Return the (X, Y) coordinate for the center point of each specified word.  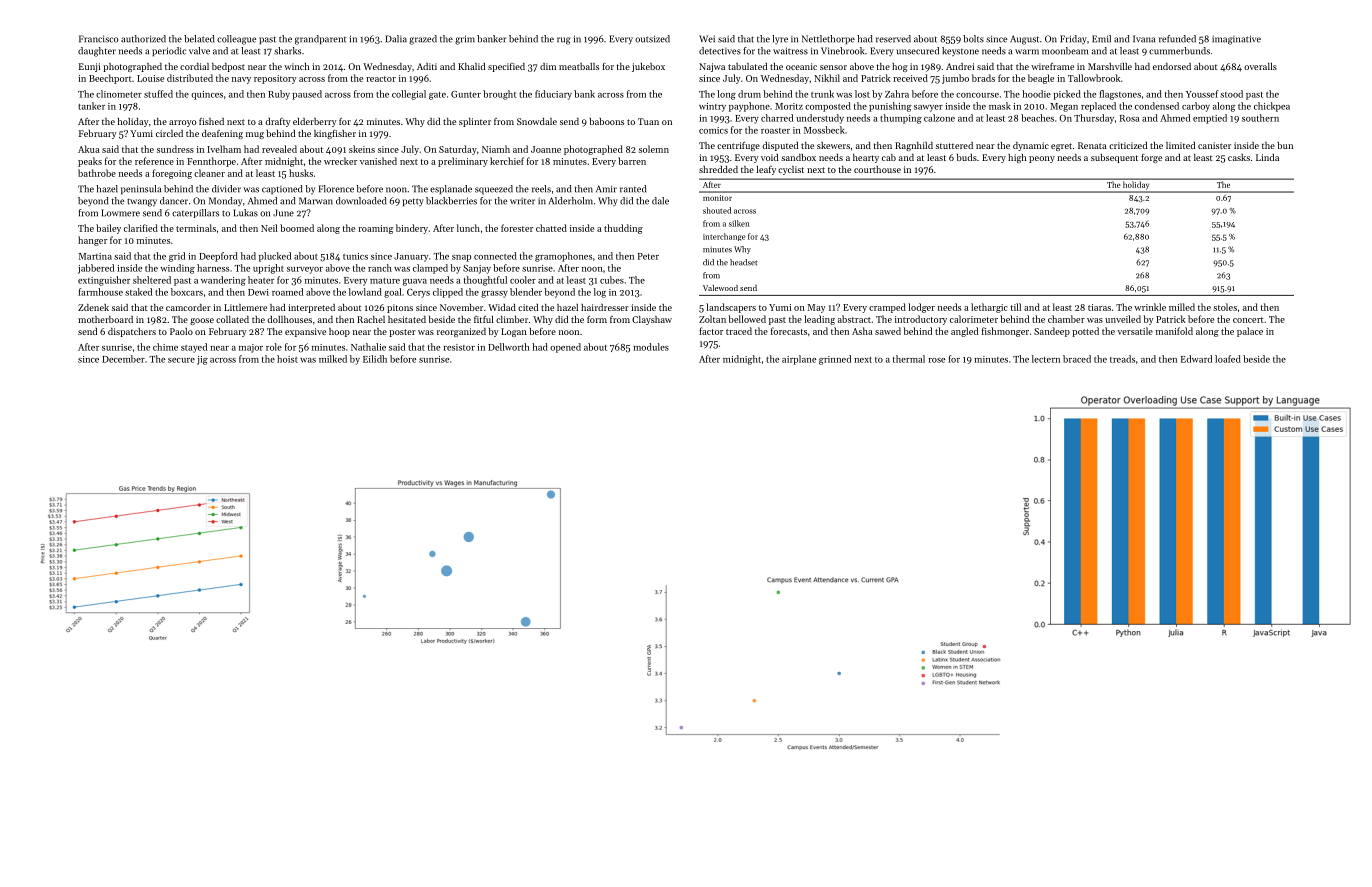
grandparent (320, 40)
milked (333, 359)
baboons (606, 121)
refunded (1177, 39)
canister (1214, 145)
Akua (89, 149)
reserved (893, 39)
